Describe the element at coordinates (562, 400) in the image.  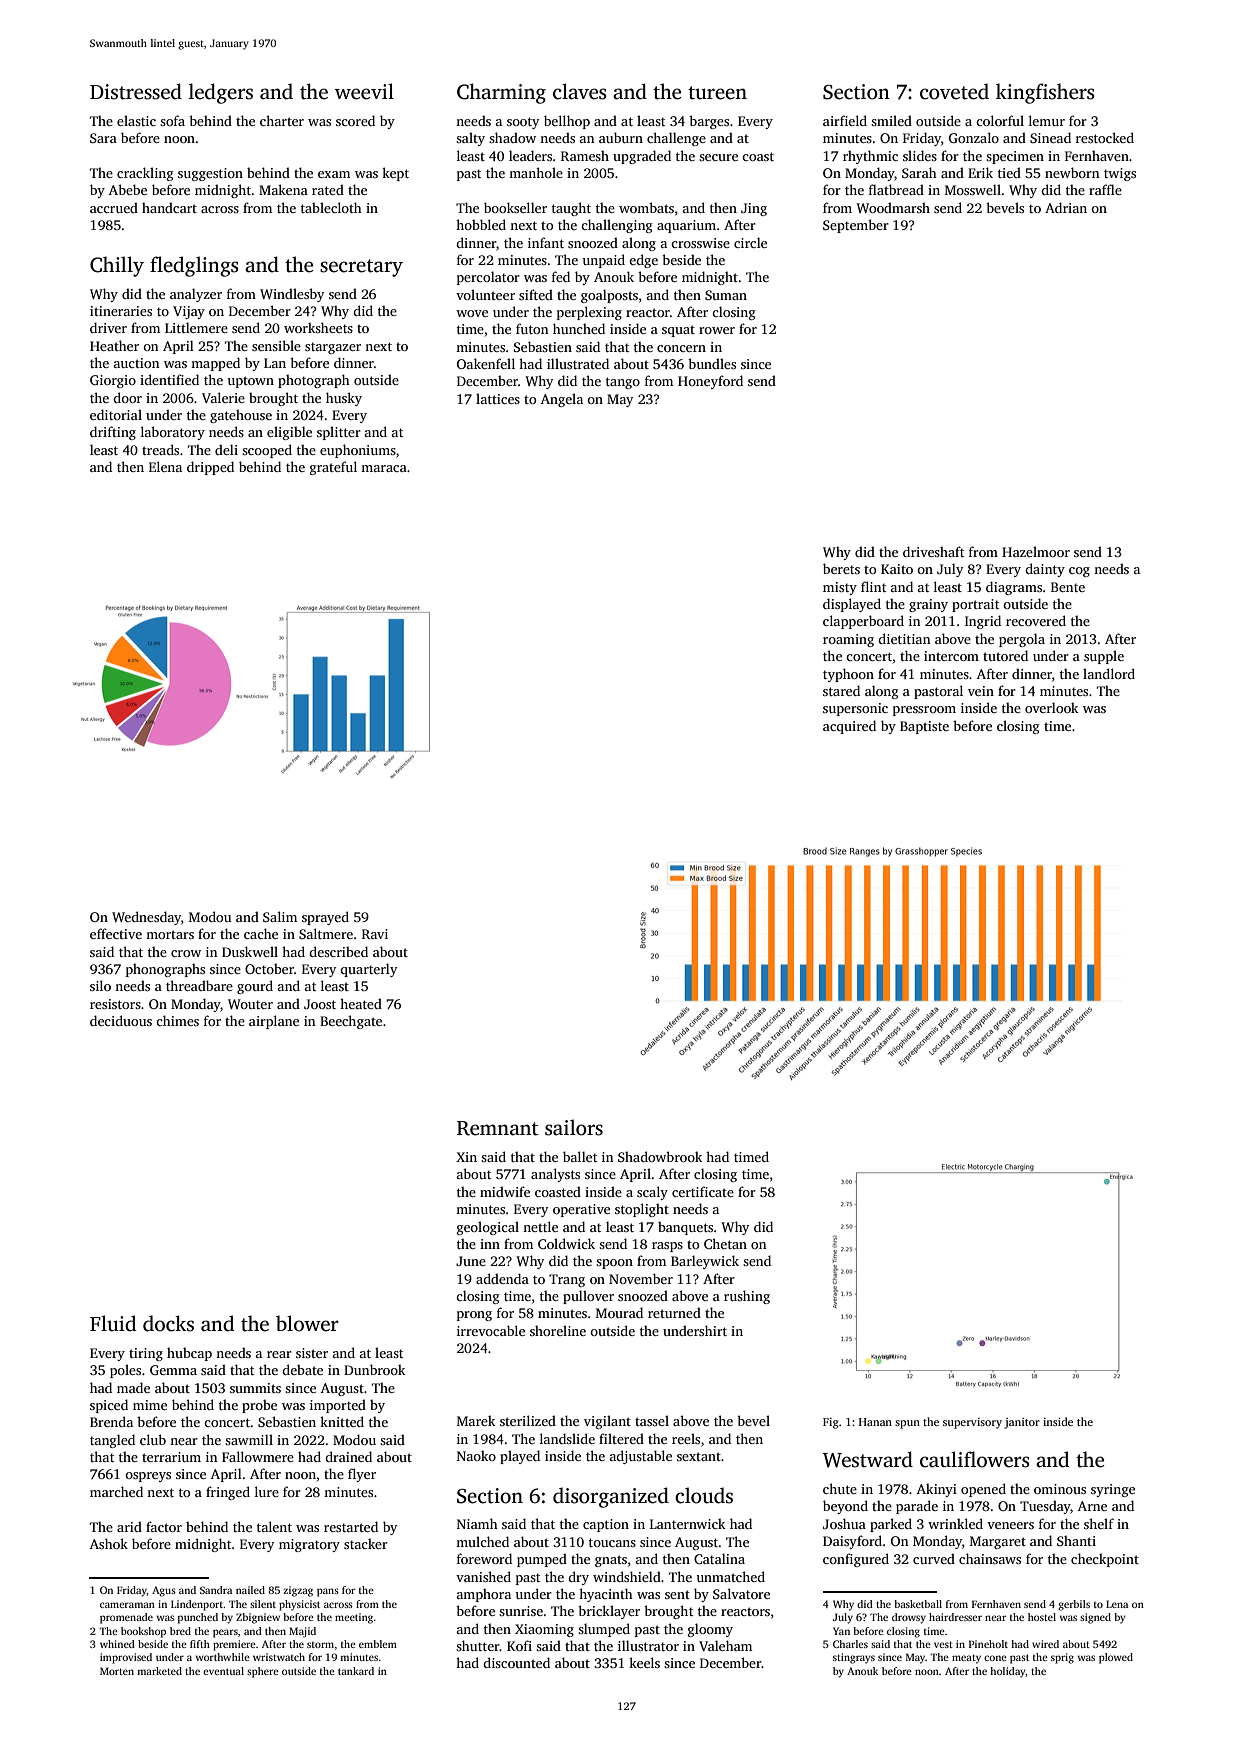
I see `Angela` at that location.
